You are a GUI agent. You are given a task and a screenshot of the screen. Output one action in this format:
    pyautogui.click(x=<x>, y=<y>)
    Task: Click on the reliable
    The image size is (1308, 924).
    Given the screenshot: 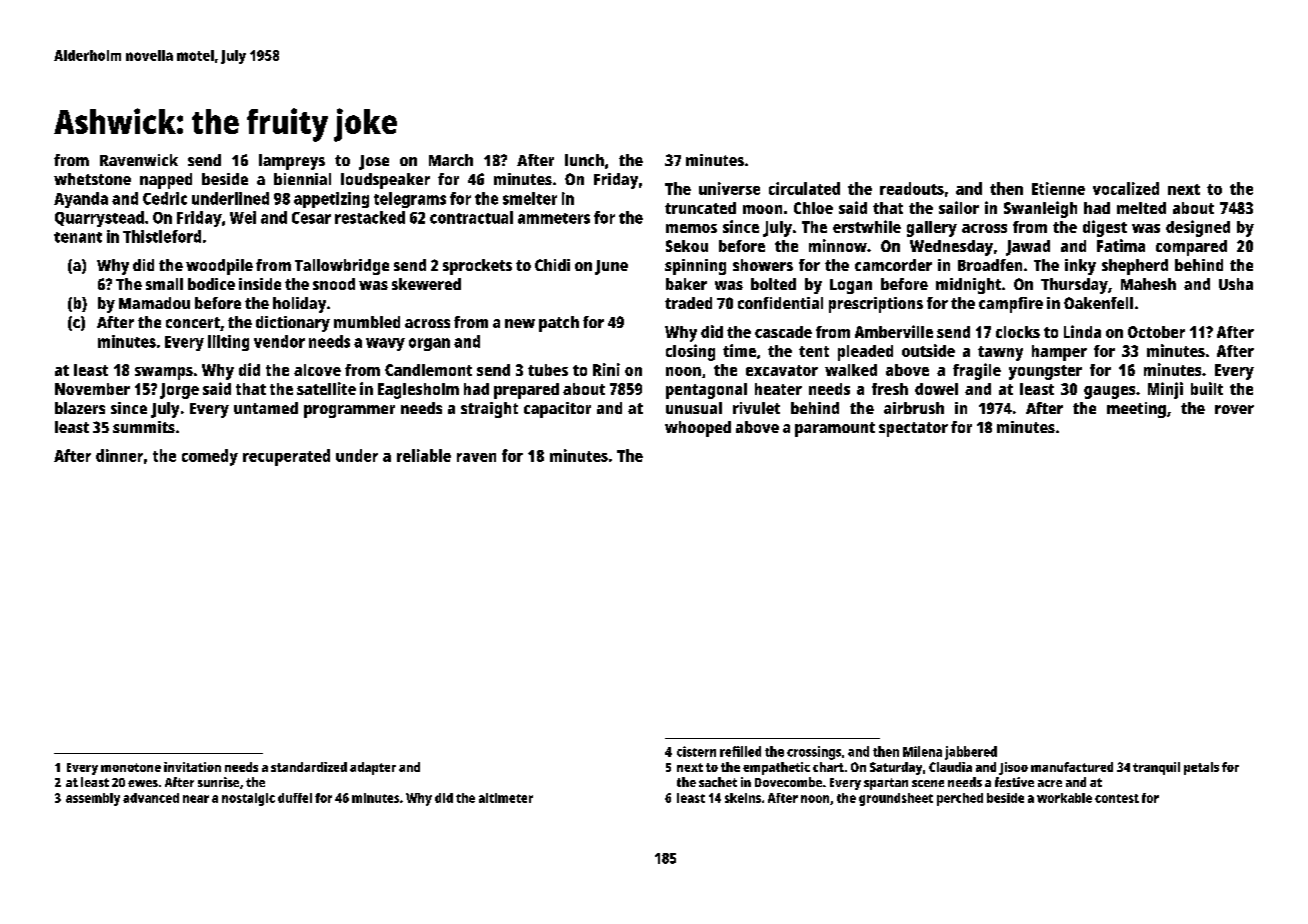 What is the action you would take?
    pyautogui.click(x=424, y=455)
